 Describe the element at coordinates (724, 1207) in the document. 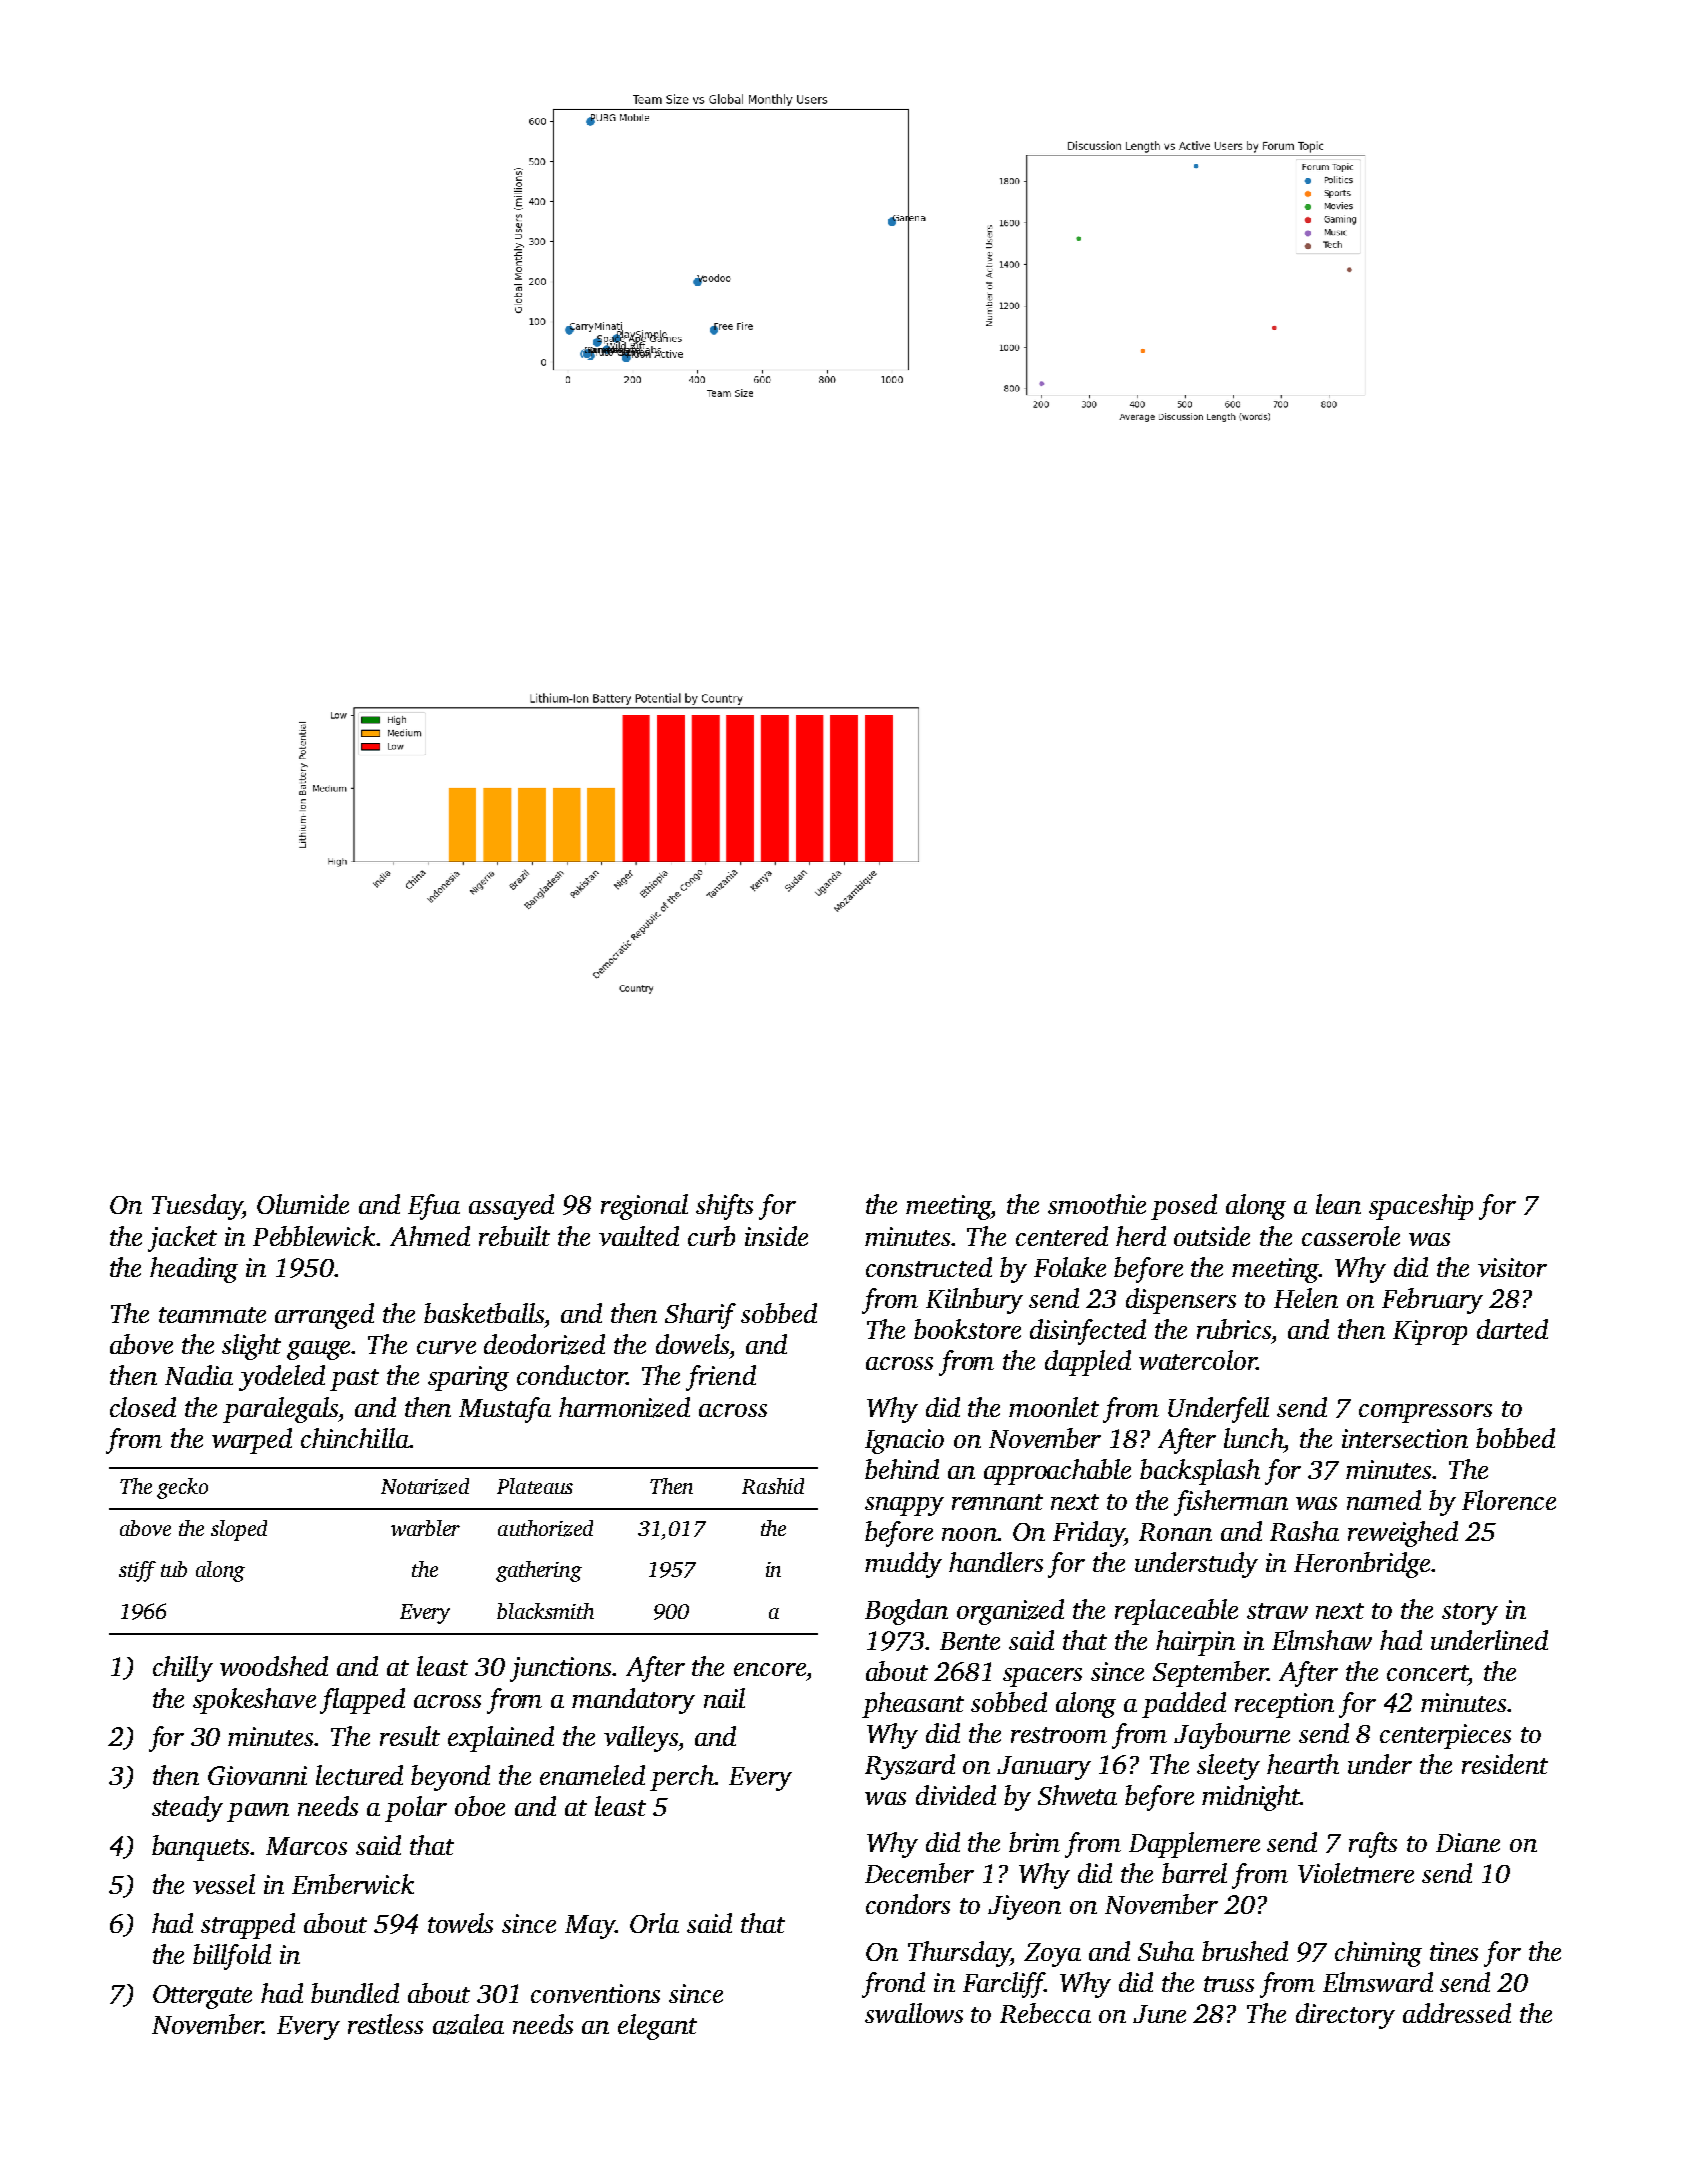

I see `shifts` at that location.
